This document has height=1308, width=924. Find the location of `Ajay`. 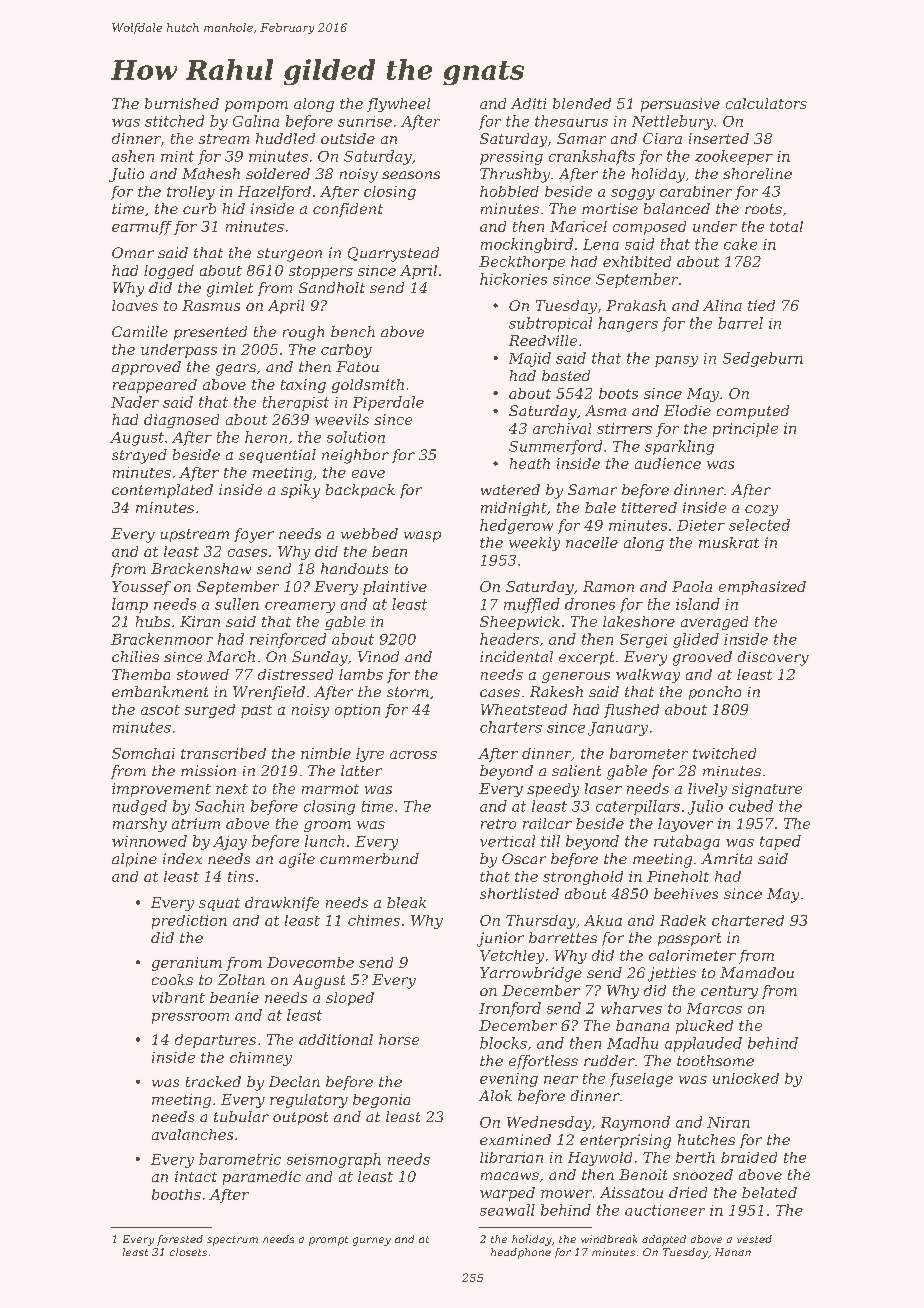

Ajay is located at coordinates (230, 843).
